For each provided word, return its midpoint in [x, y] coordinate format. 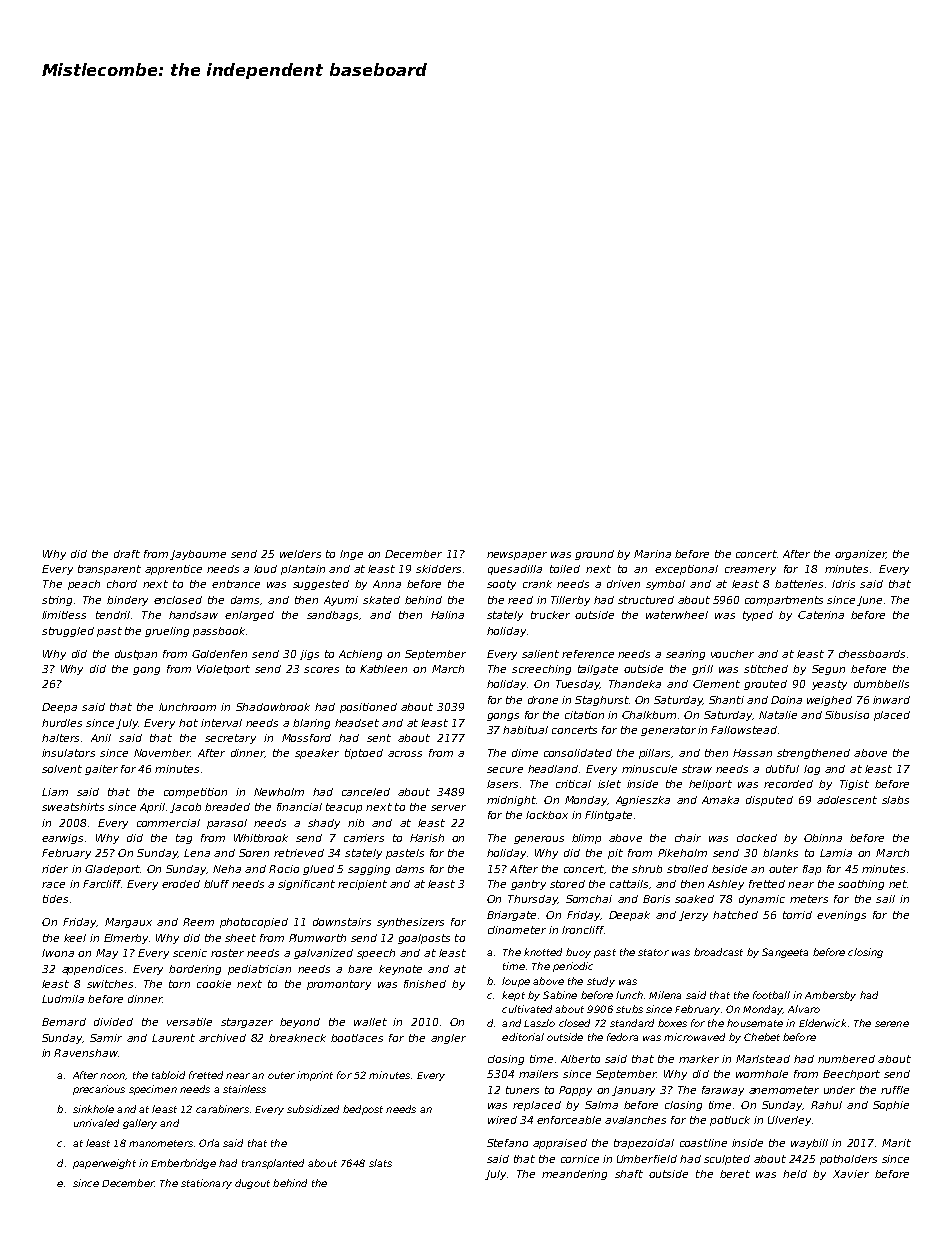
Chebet [762, 1037]
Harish [427, 838]
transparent [109, 570]
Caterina [821, 615]
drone [543, 700]
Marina [652, 554]
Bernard [64, 1022]
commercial [168, 823]
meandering [574, 1175]
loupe [516, 982]
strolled [687, 869]
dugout [252, 1184]
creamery [750, 571]
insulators [68, 753]
